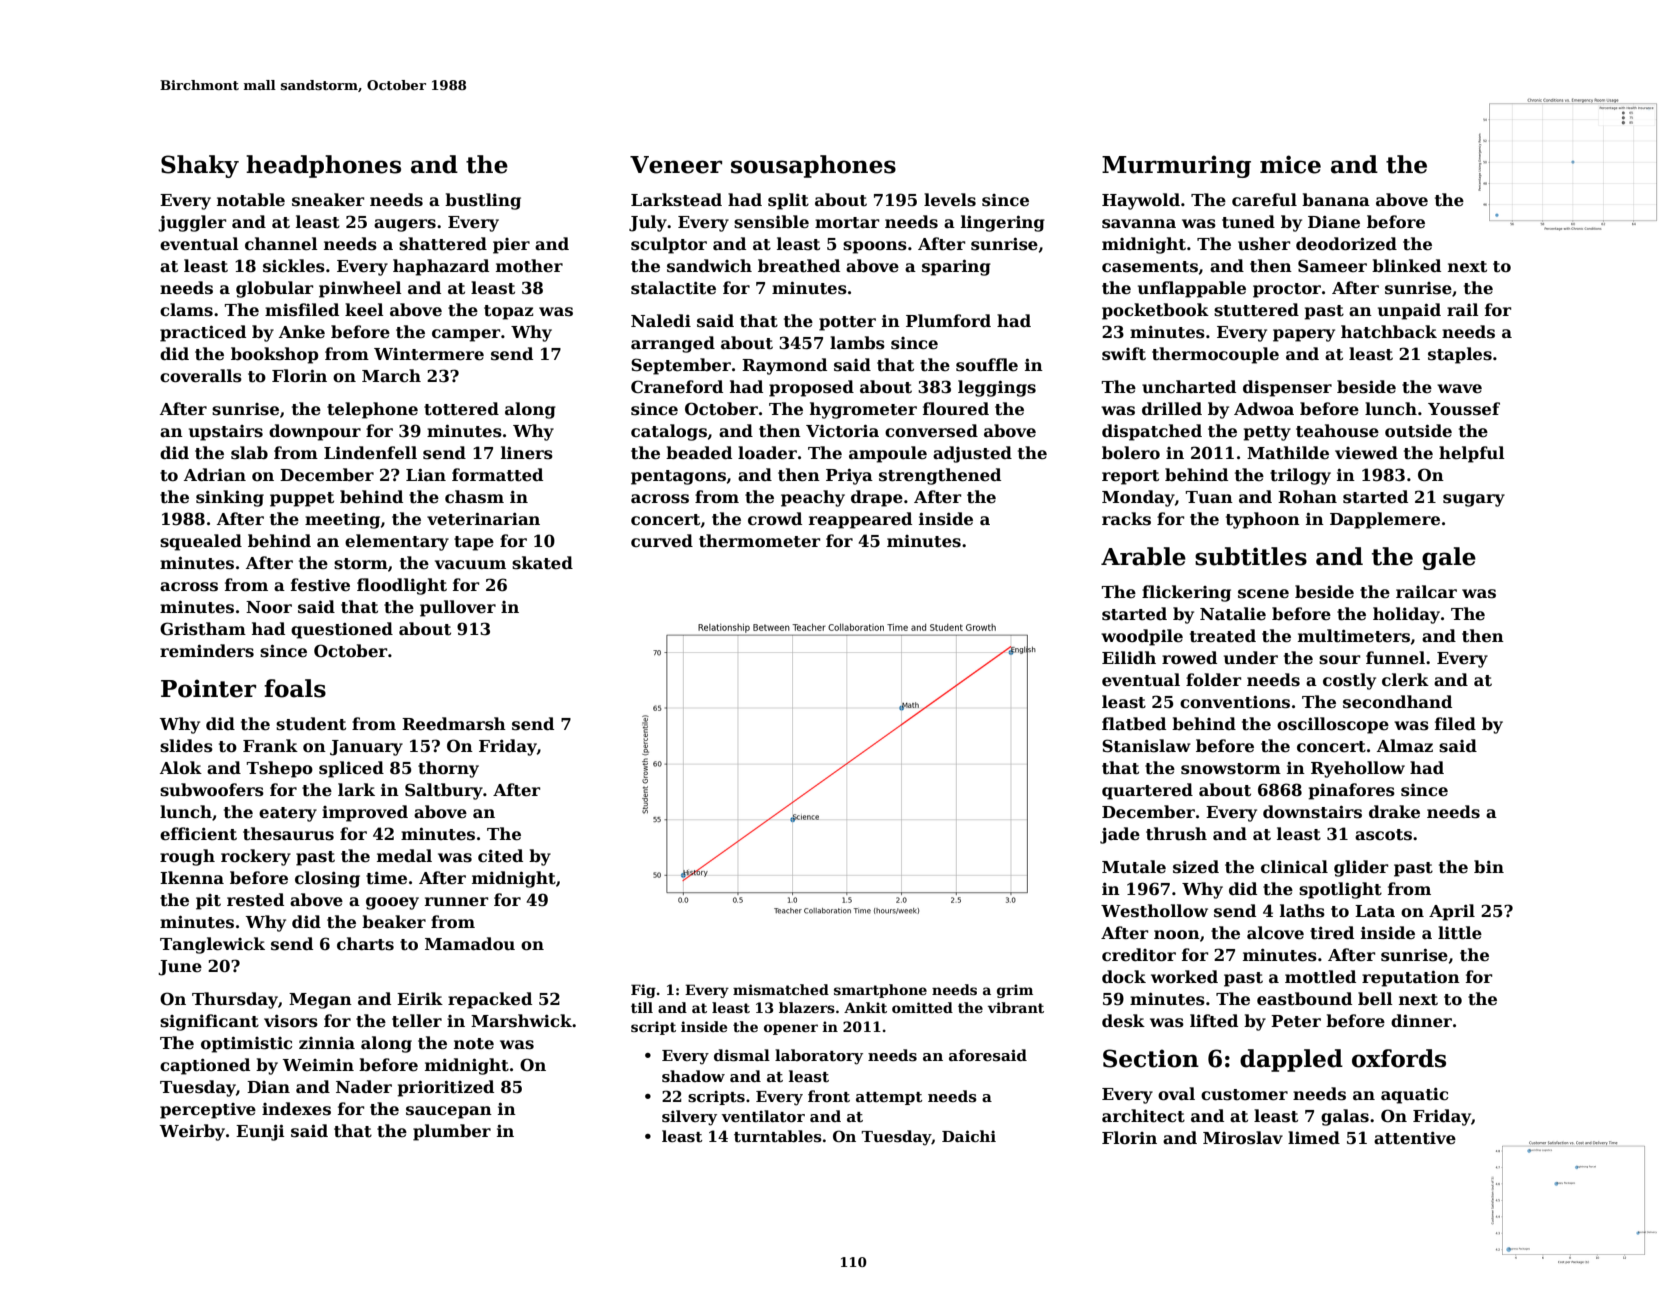  What do you see at coordinates (1263, 520) in the document?
I see `typhoon` at bounding box center [1263, 520].
